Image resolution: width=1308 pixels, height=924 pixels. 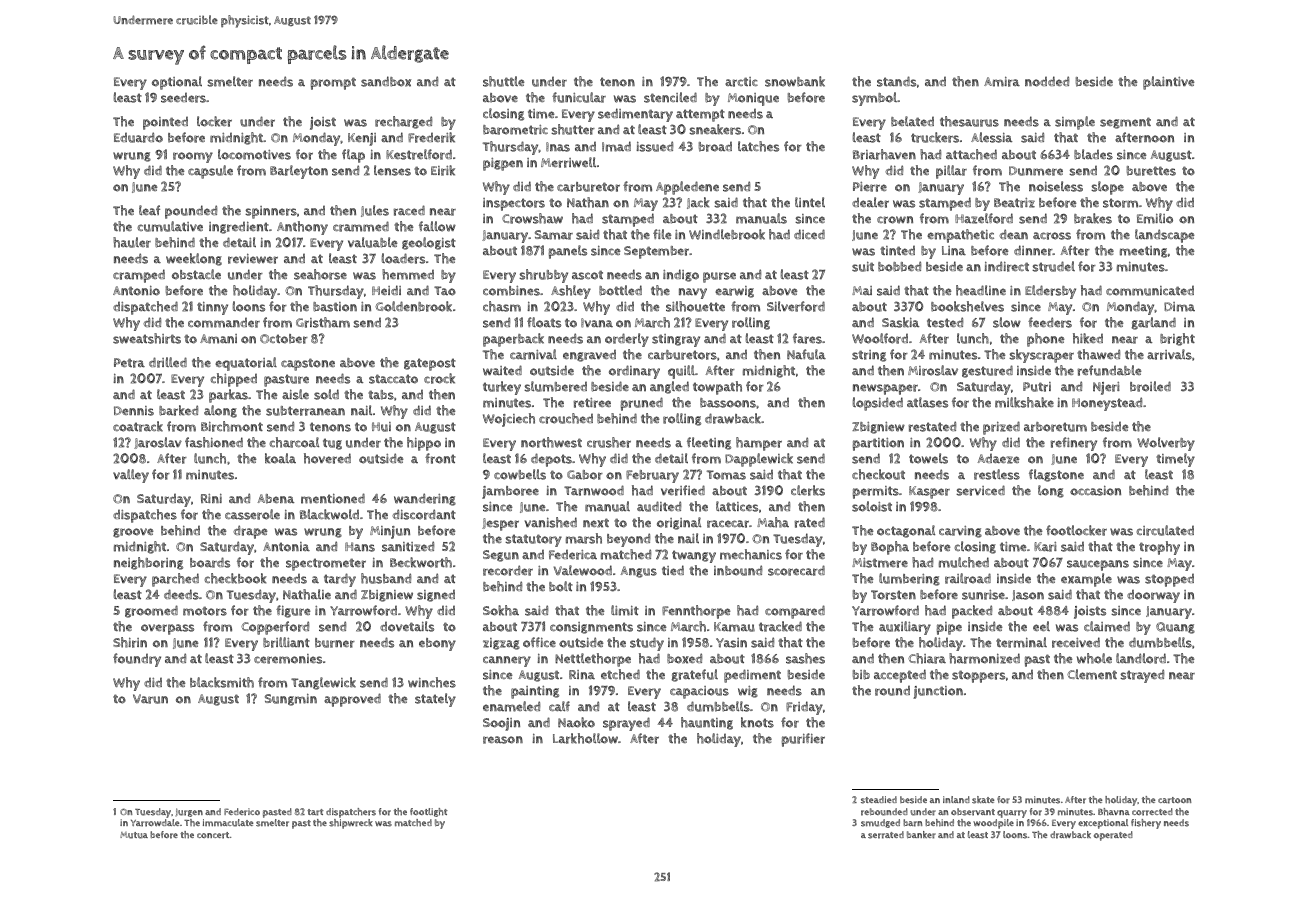 I want to click on Mutua, so click(x=134, y=835).
